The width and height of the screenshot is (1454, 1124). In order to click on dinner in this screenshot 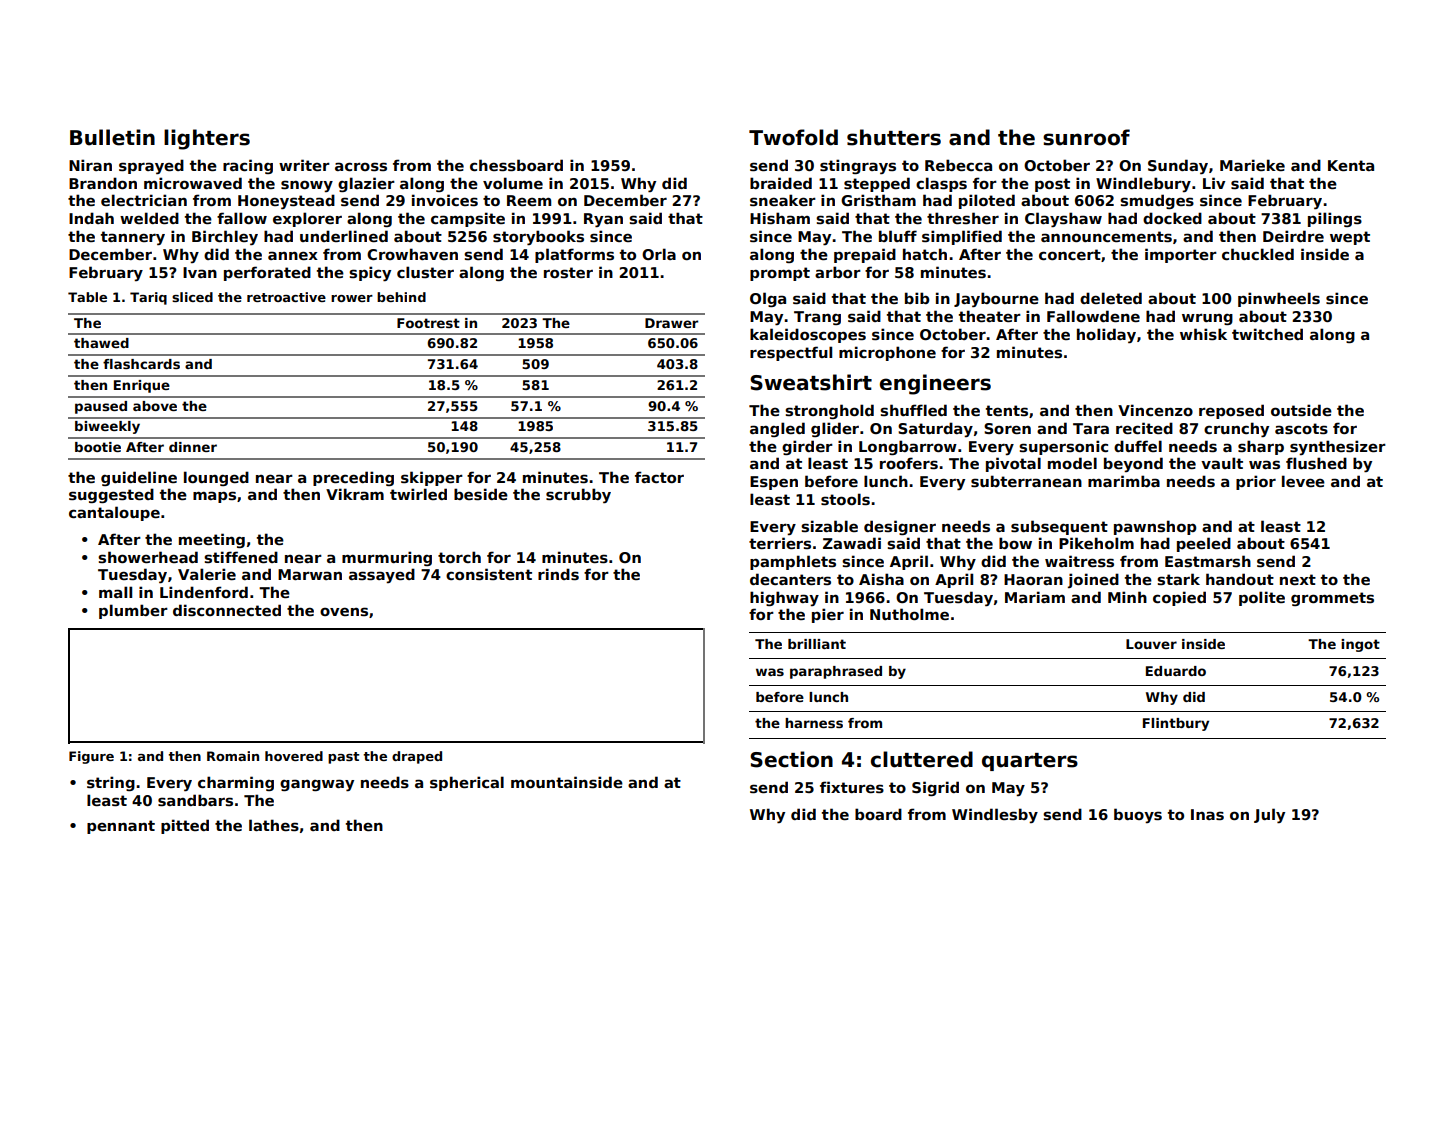, I will do `click(193, 447)`.
